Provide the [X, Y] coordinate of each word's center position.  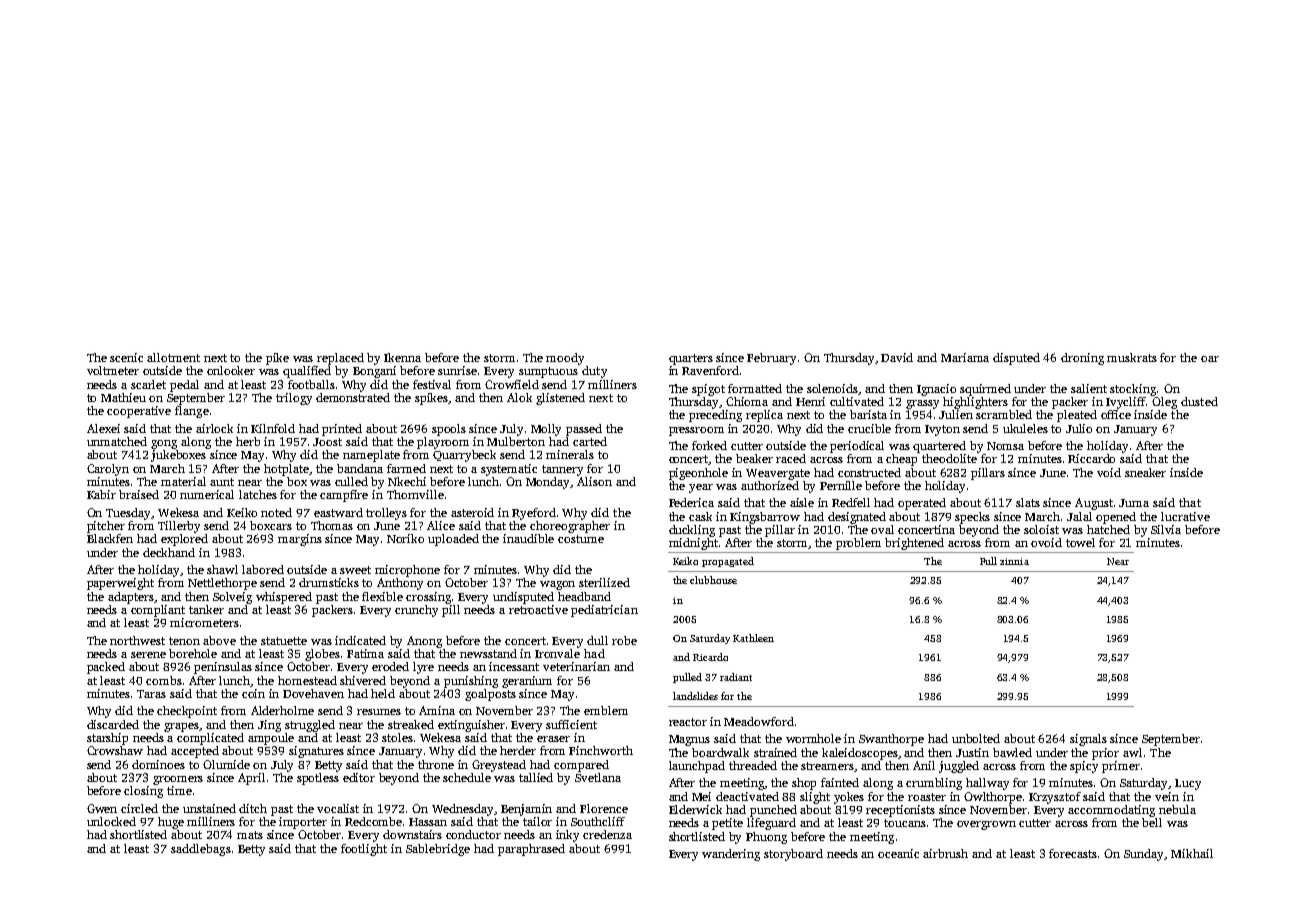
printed [342, 430]
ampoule [271, 739]
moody [565, 359]
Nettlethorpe [222, 584]
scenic [126, 357]
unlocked [111, 821]
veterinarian [576, 666]
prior [1105, 754]
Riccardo [1091, 458]
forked [709, 445]
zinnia [1014, 561]
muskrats [1132, 357]
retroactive [538, 609]
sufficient [571, 724]
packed [106, 668]
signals [1088, 740]
